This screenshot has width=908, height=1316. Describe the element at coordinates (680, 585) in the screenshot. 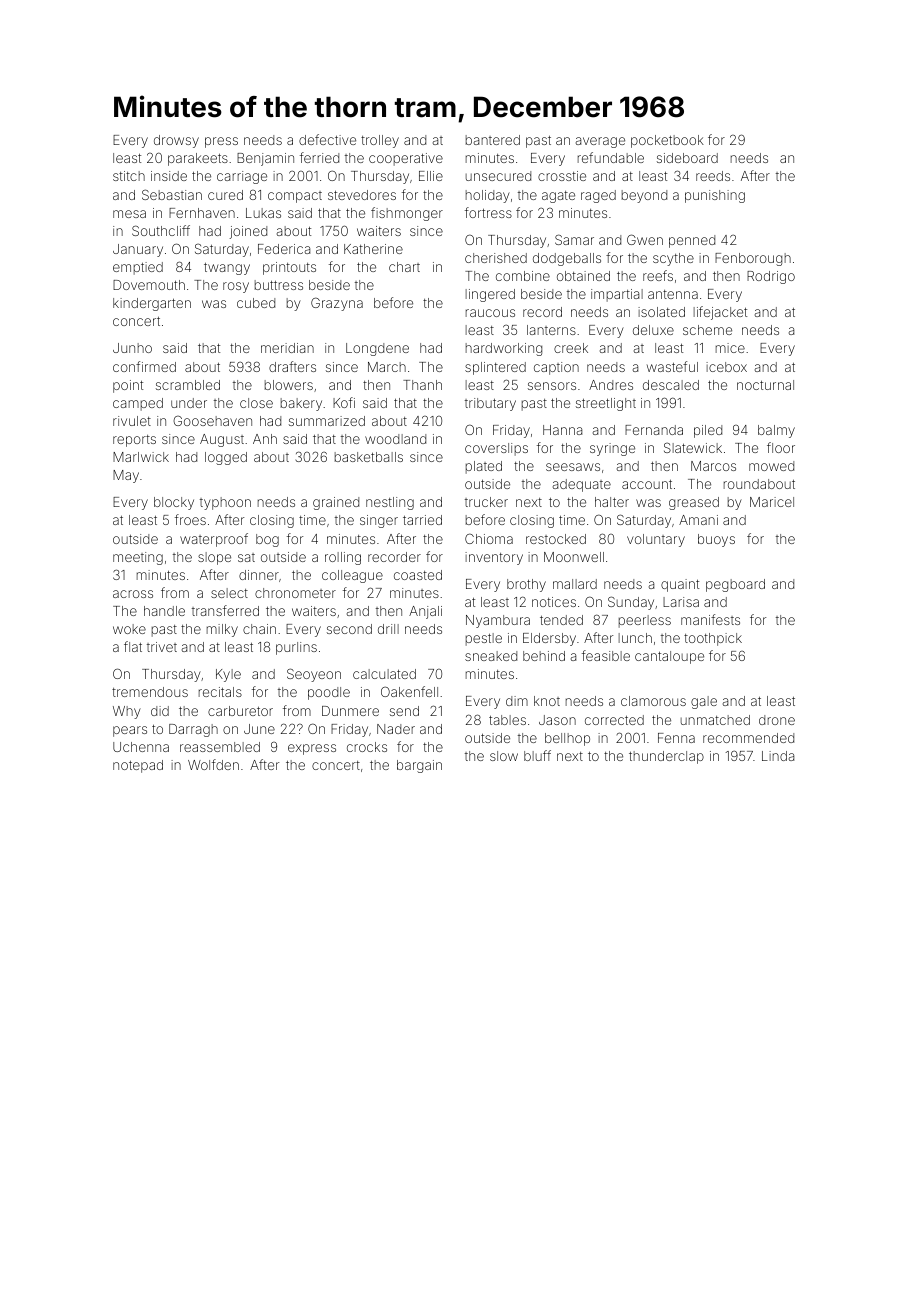

I see `quaint` at that location.
